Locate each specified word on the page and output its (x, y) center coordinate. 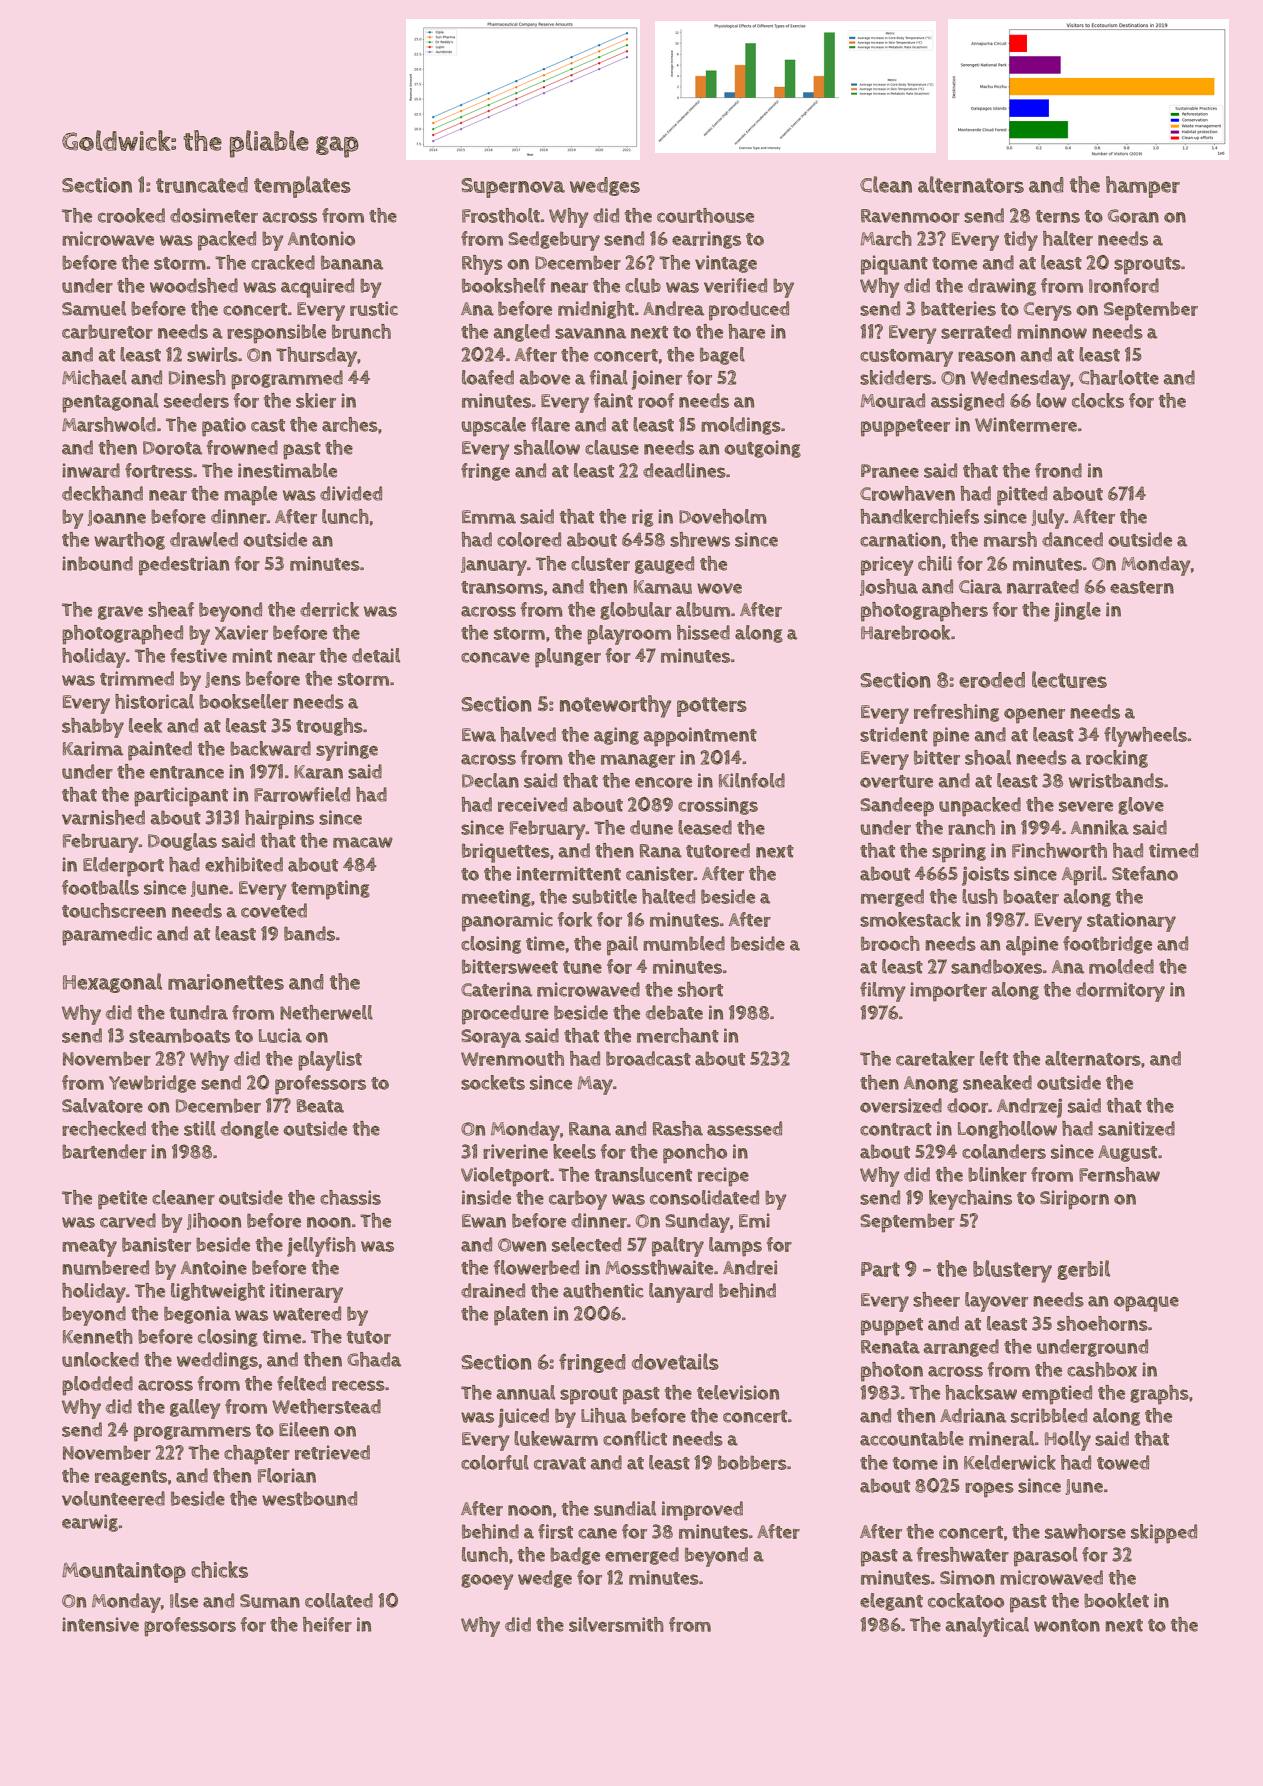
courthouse (705, 215)
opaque (1146, 1304)
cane (597, 1533)
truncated (202, 185)
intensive (100, 1624)
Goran (1133, 216)
